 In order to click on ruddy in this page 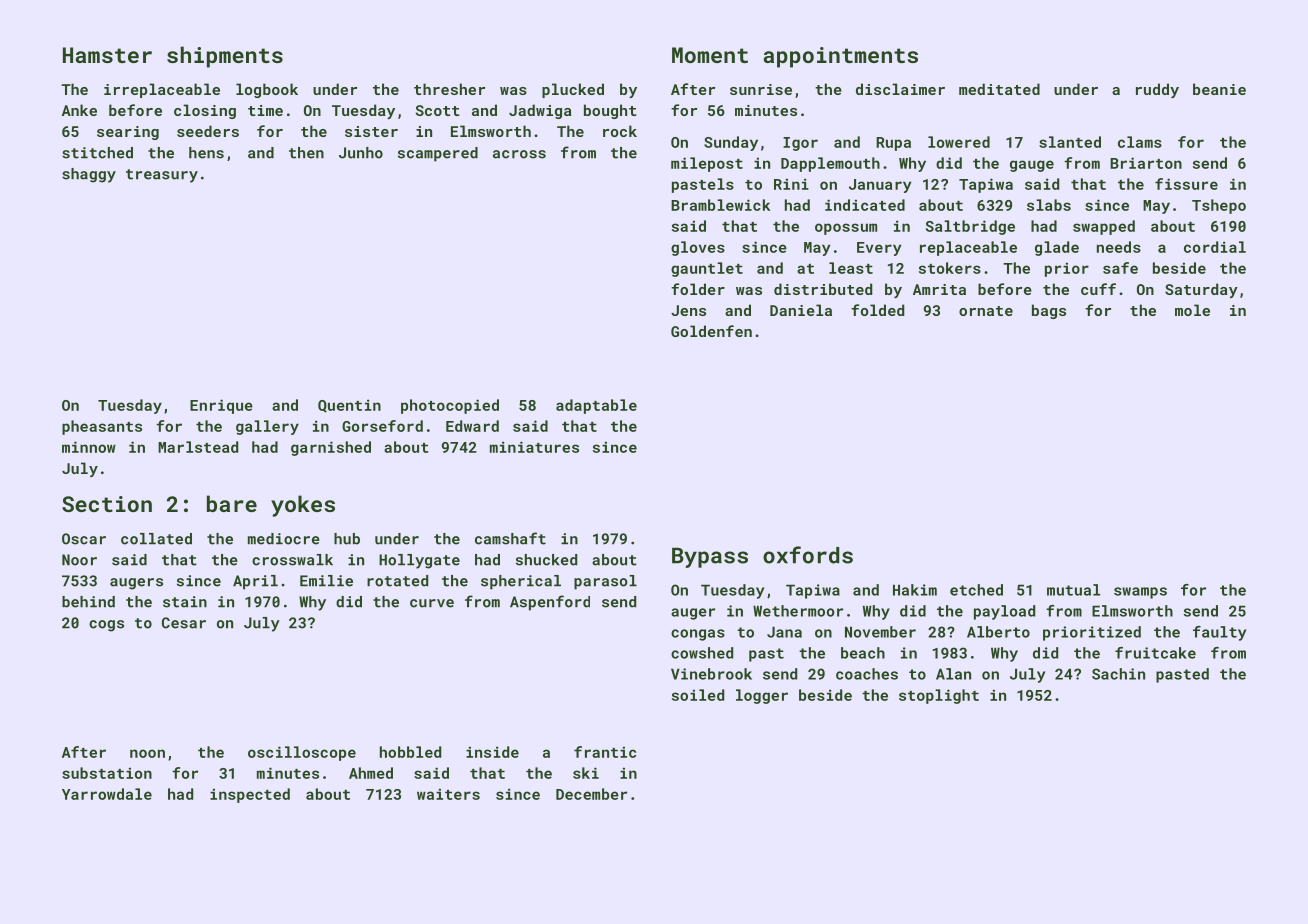, I will do `click(1157, 90)`.
